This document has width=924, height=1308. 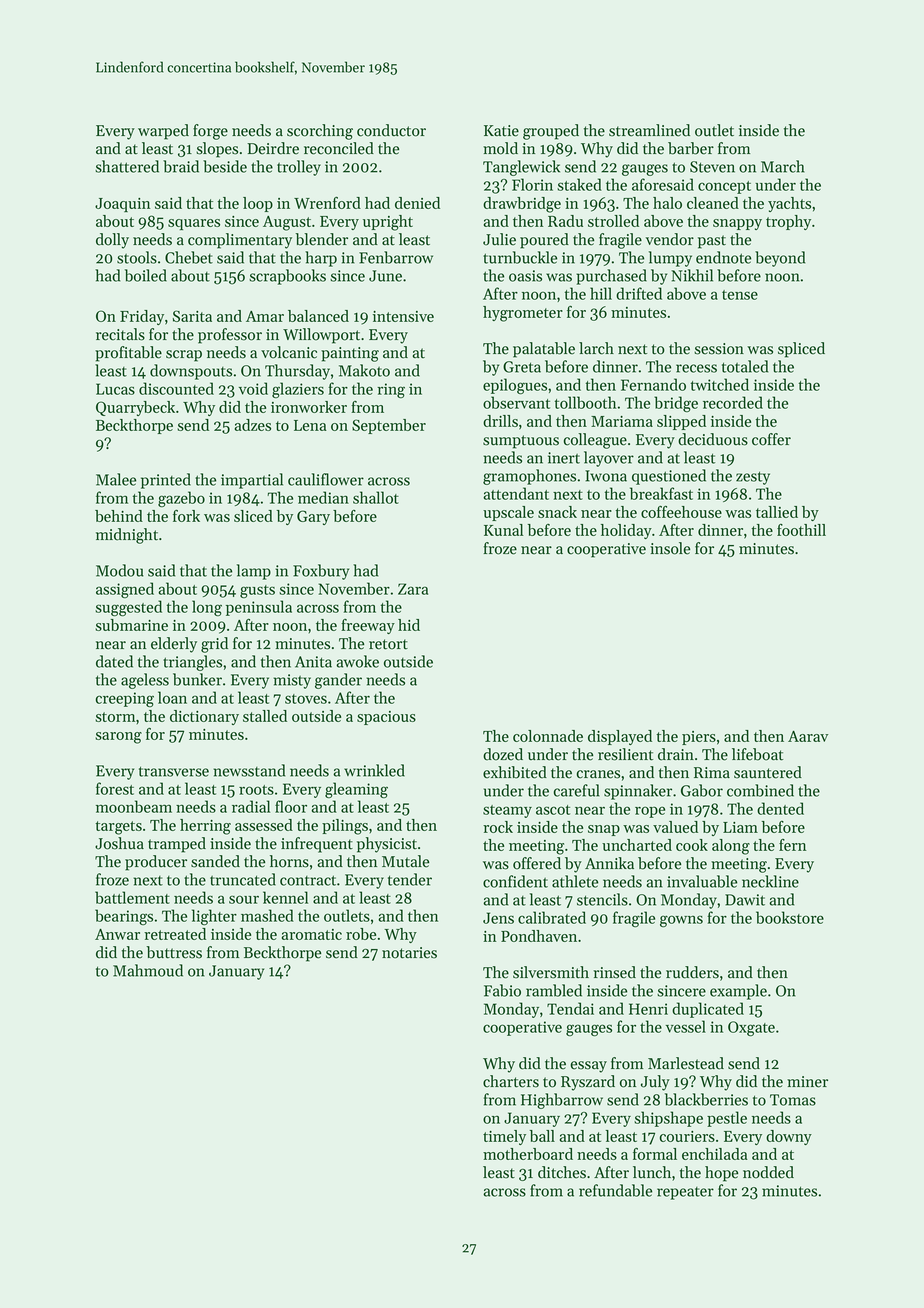 I want to click on sumptuous, so click(x=521, y=442).
